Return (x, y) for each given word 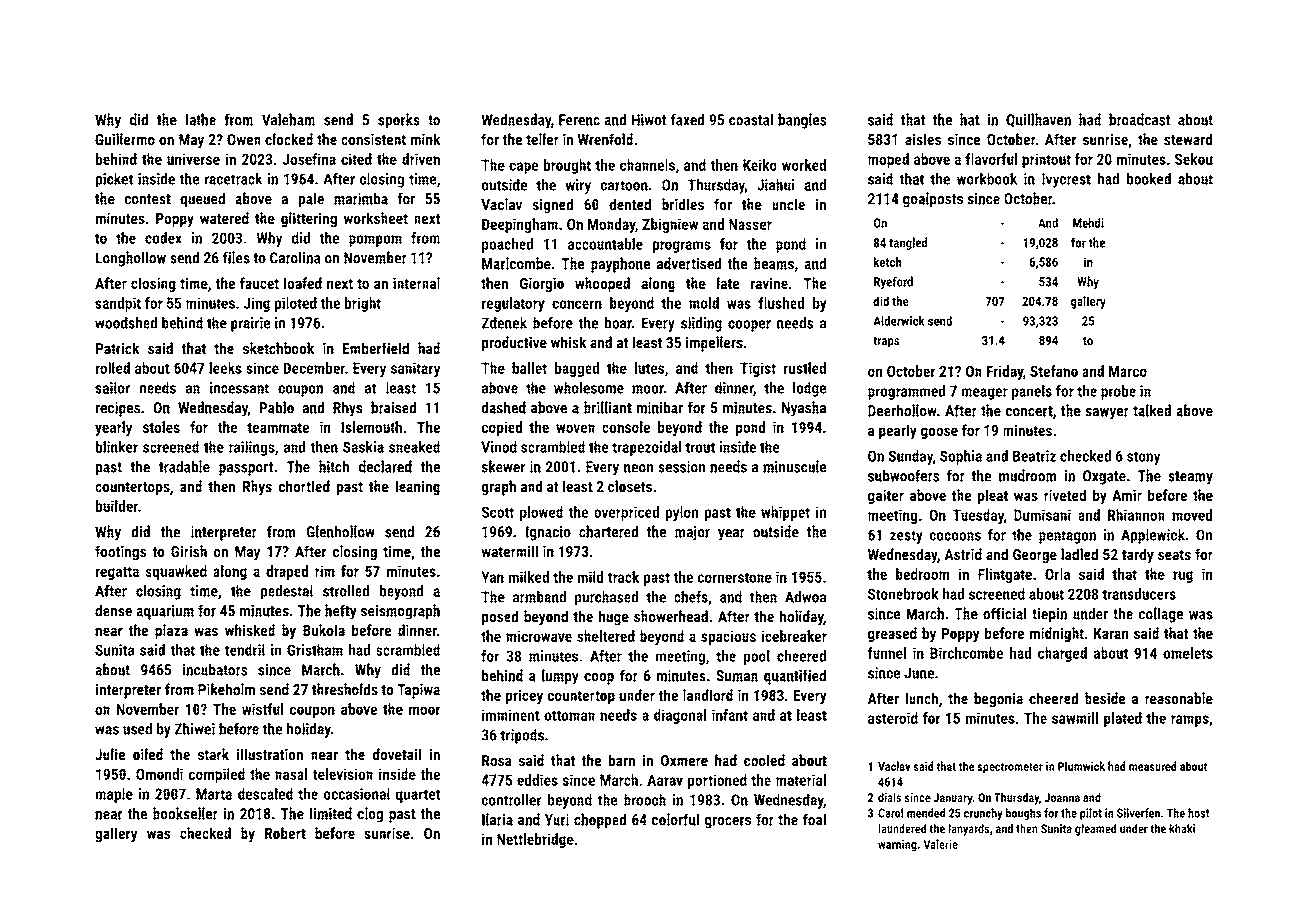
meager (985, 394)
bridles (683, 204)
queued (202, 200)
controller (511, 800)
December (314, 368)
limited (331, 813)
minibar (660, 407)
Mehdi (1088, 223)
